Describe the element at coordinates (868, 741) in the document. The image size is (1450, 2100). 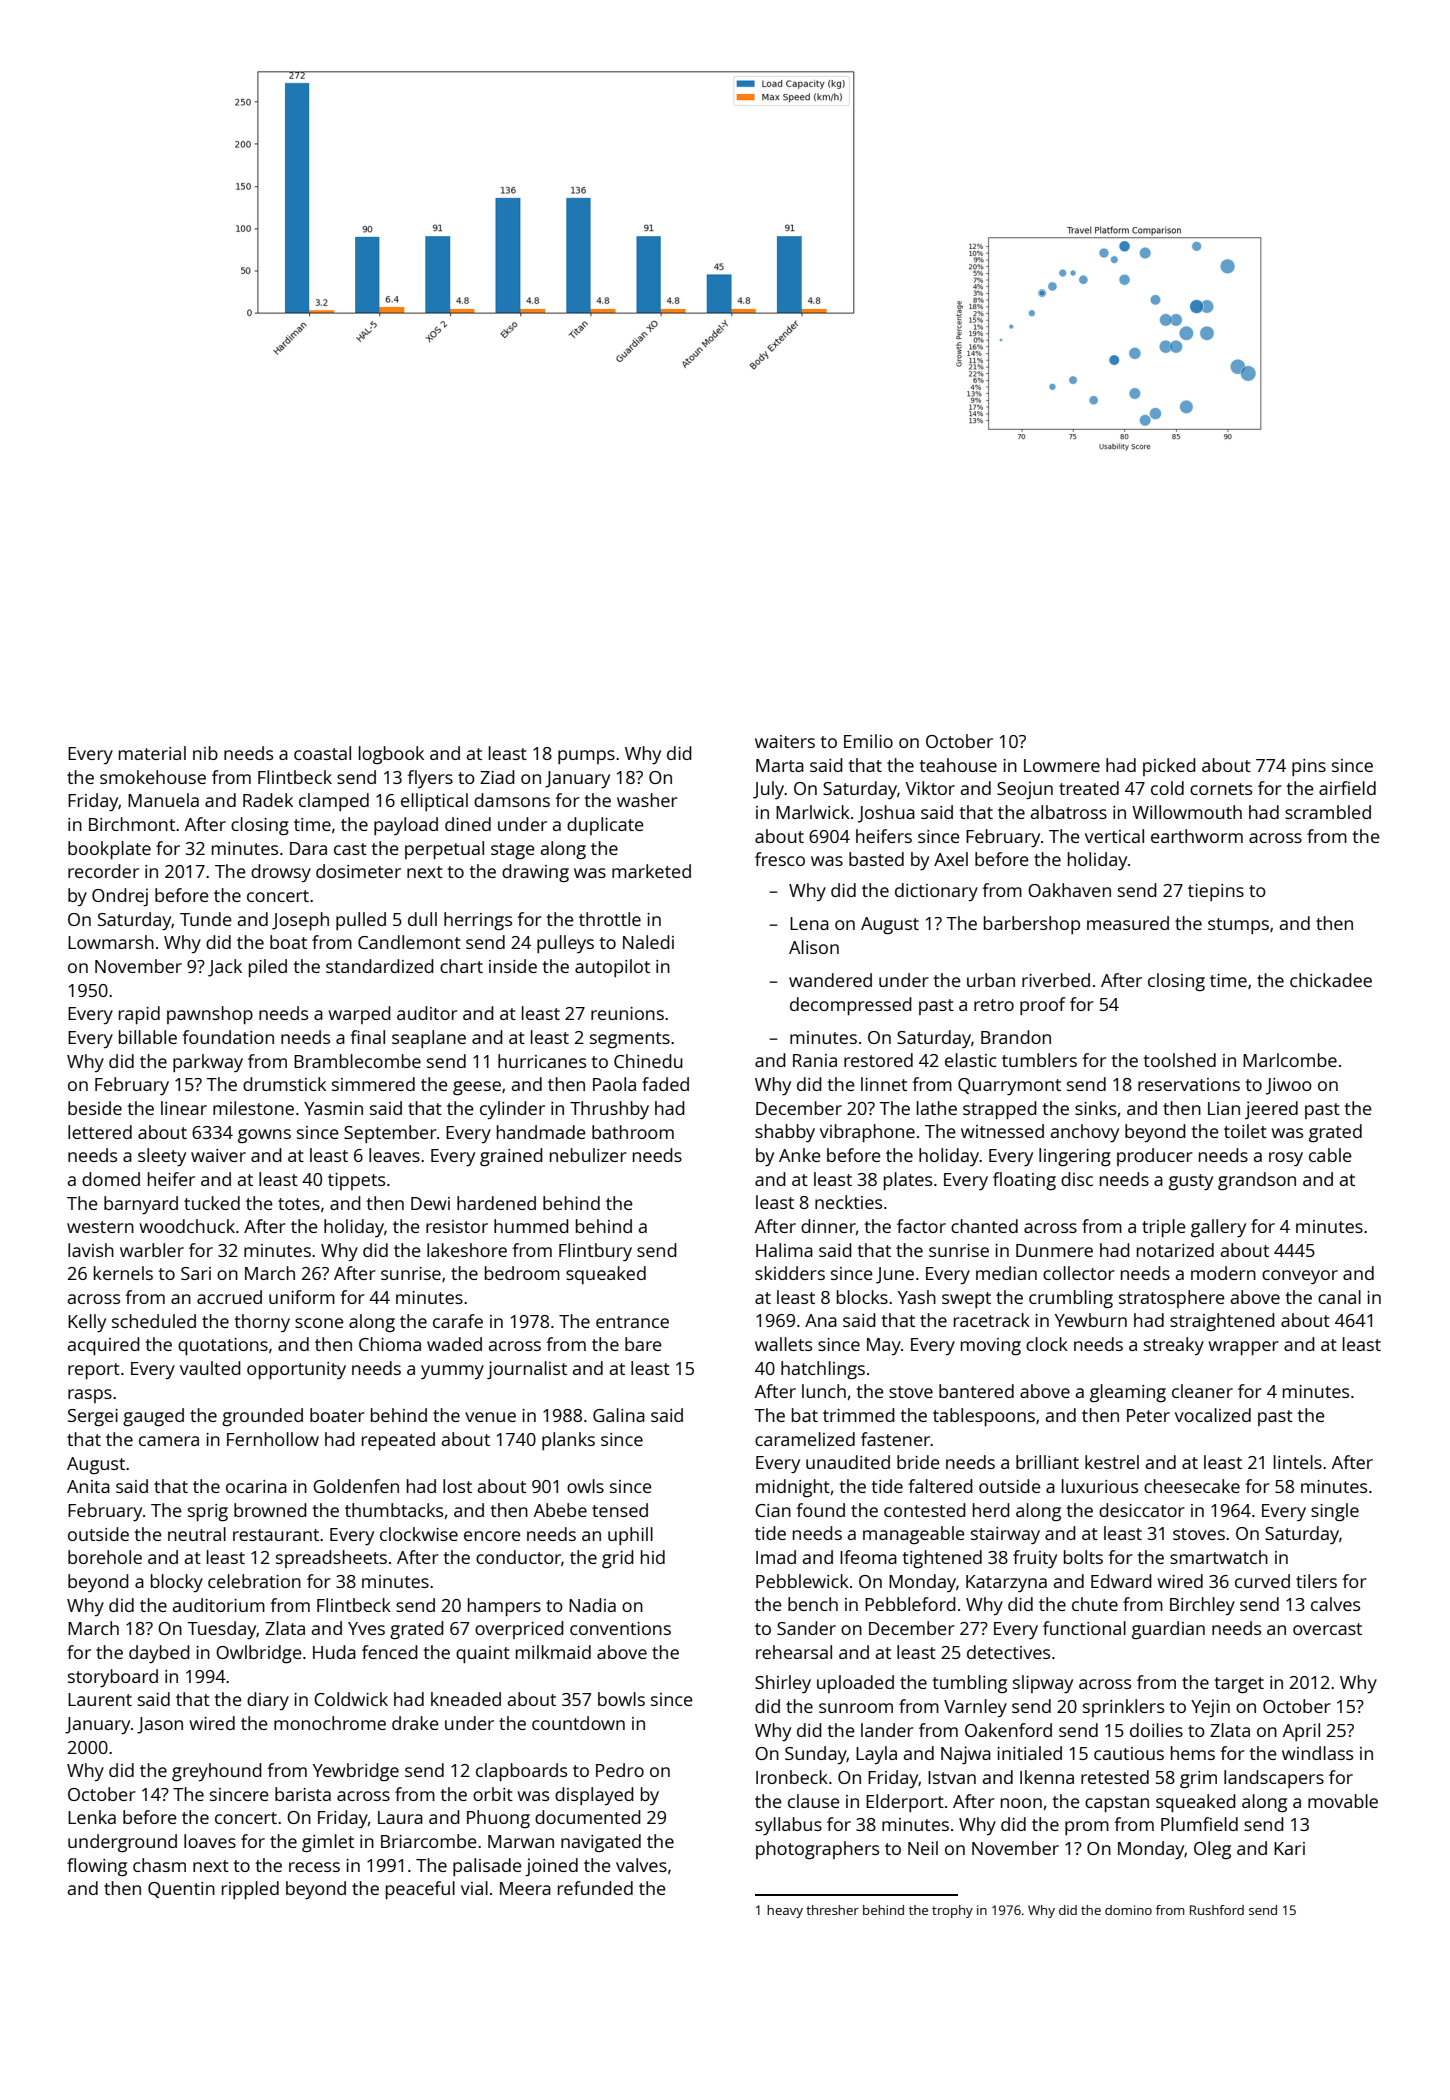
I see `Emilio` at that location.
